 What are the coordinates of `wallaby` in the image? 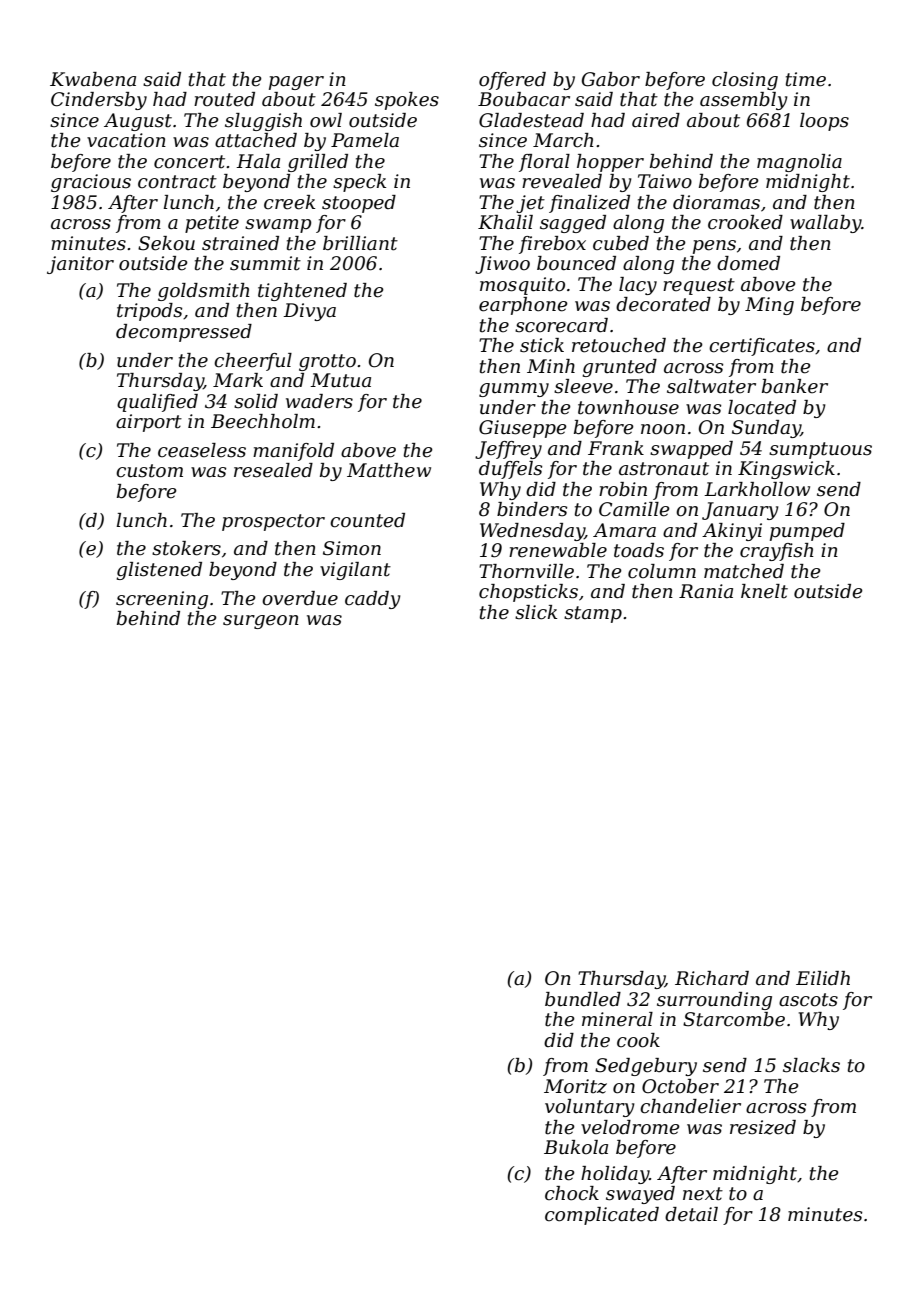 It's located at (826, 224).
